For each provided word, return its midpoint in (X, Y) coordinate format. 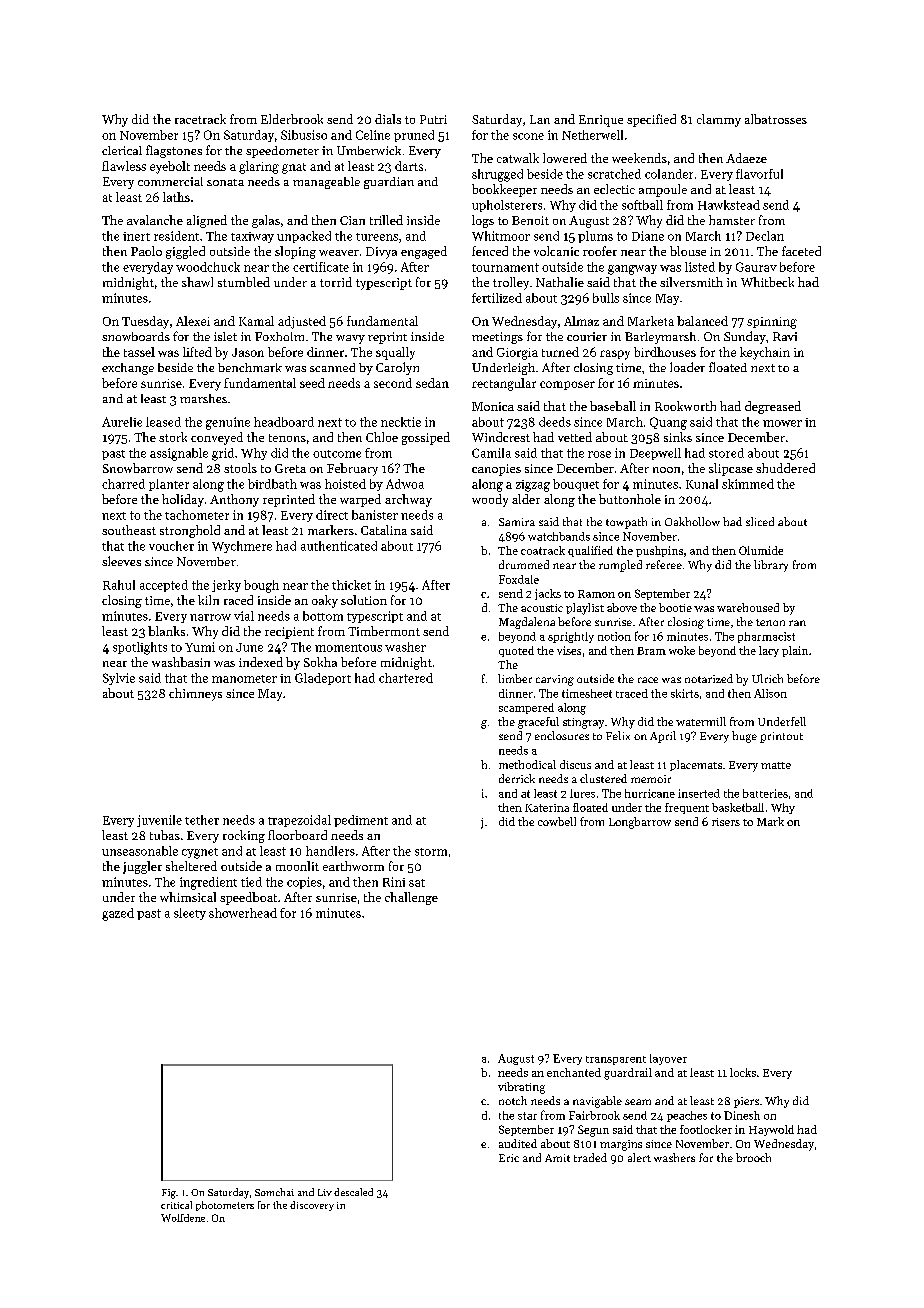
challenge (411, 898)
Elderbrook (292, 119)
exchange (128, 369)
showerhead (243, 913)
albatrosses (776, 119)
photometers (225, 1206)
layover (668, 1059)
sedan (432, 383)
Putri (433, 119)
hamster (732, 220)
